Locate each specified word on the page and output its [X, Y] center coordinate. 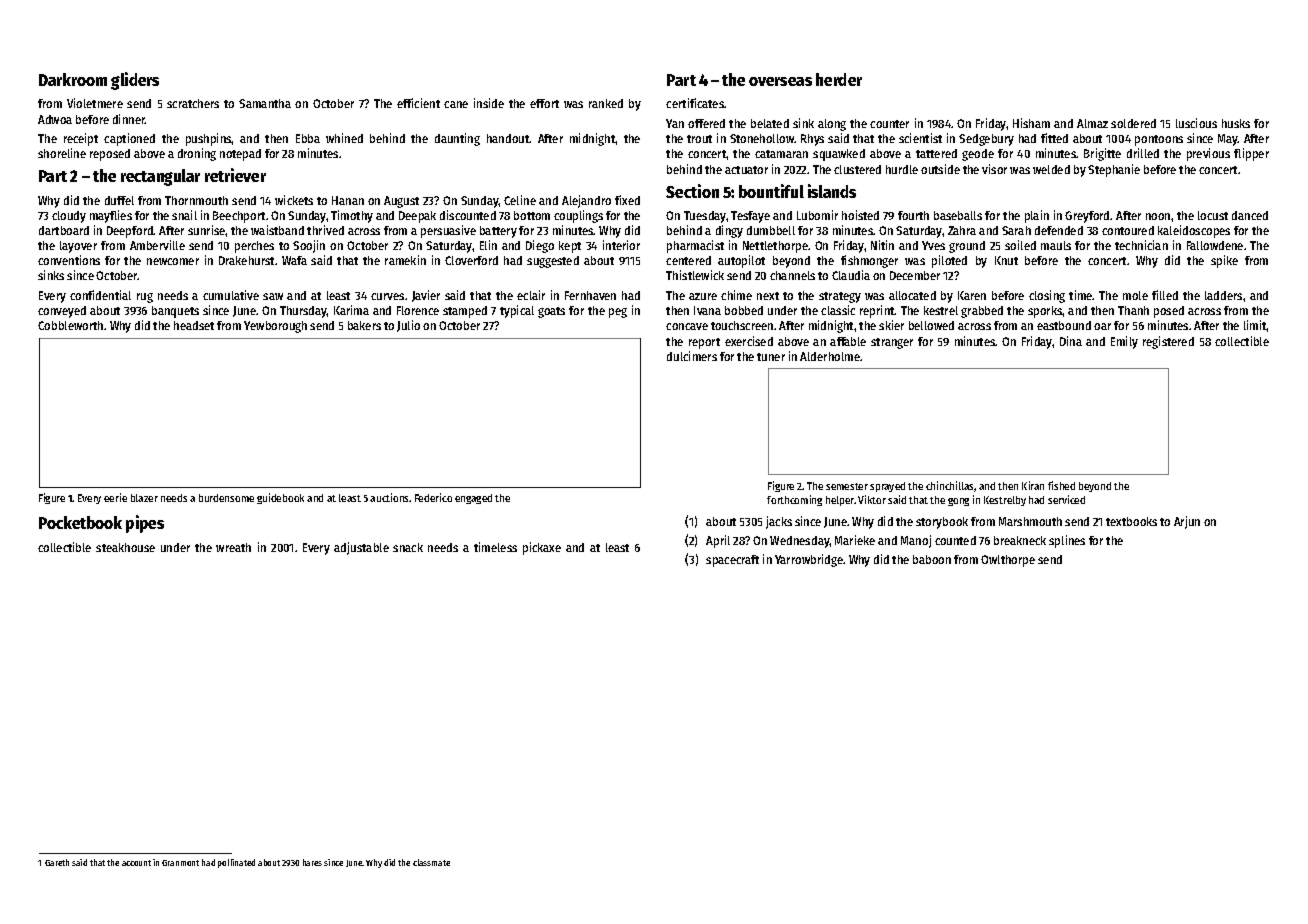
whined [344, 138]
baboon [932, 559]
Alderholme [830, 356]
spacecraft [732, 561]
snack [408, 547]
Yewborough [275, 327]
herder [839, 79]
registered [1168, 342]
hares [312, 862]
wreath [233, 547]
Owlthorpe [1008, 561]
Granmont [180, 863]
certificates [695, 103]
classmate [431, 862]
